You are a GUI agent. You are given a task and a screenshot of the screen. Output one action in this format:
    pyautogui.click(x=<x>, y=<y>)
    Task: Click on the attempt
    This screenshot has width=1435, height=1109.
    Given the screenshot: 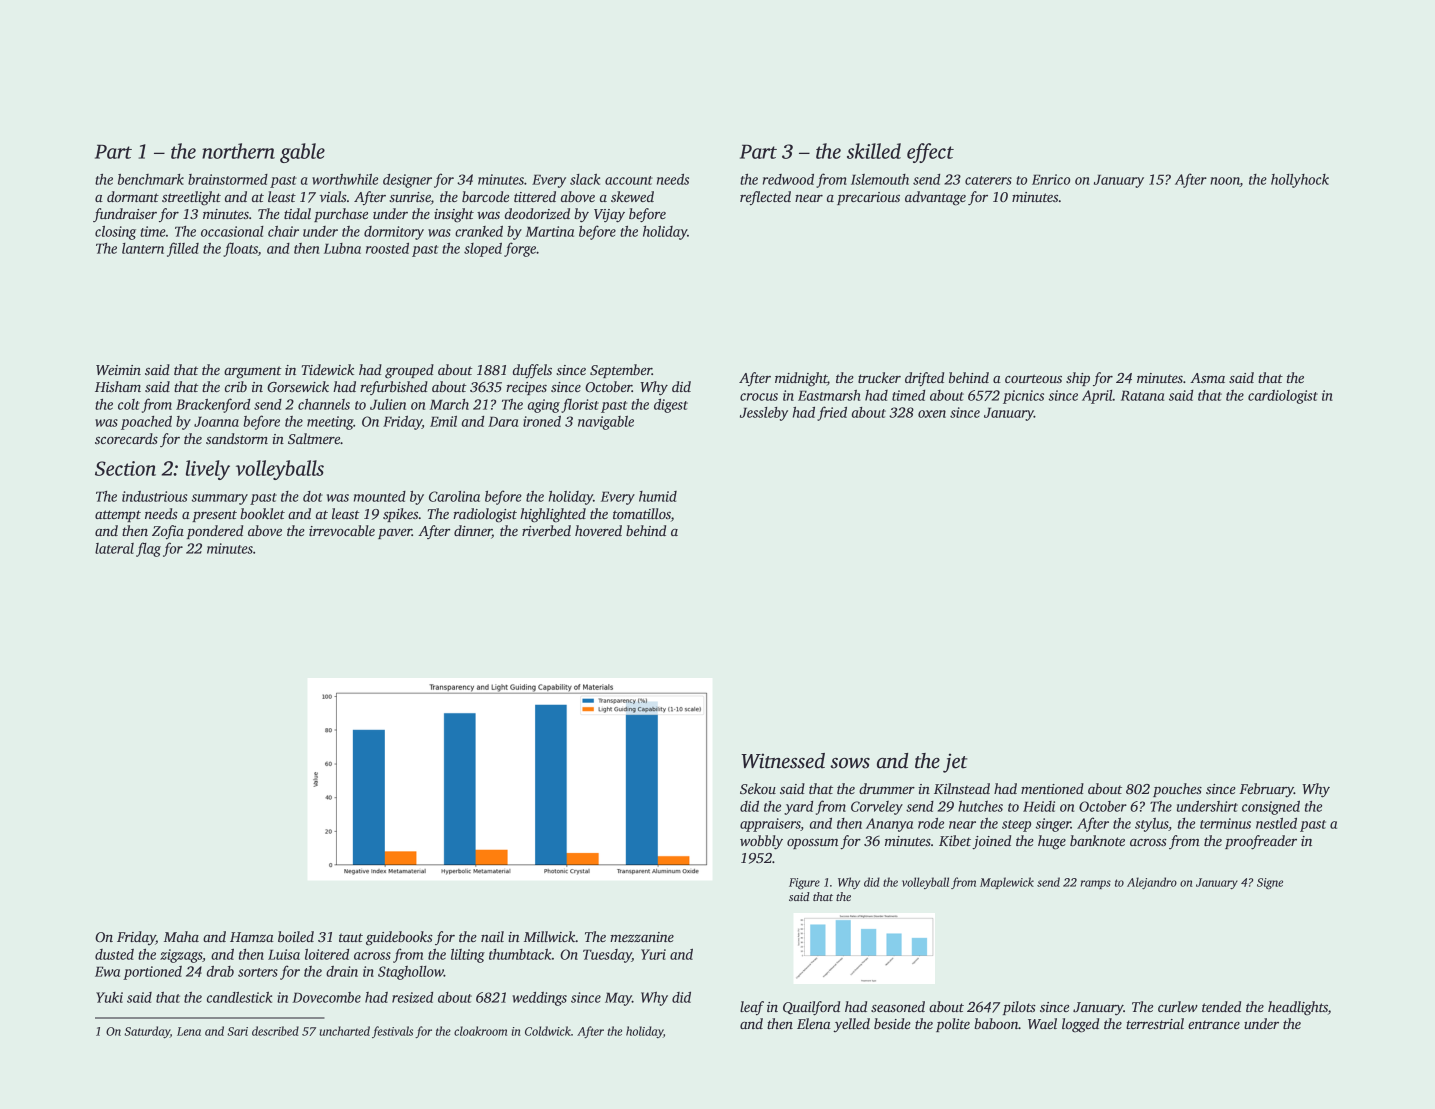 What is the action you would take?
    pyautogui.click(x=118, y=516)
